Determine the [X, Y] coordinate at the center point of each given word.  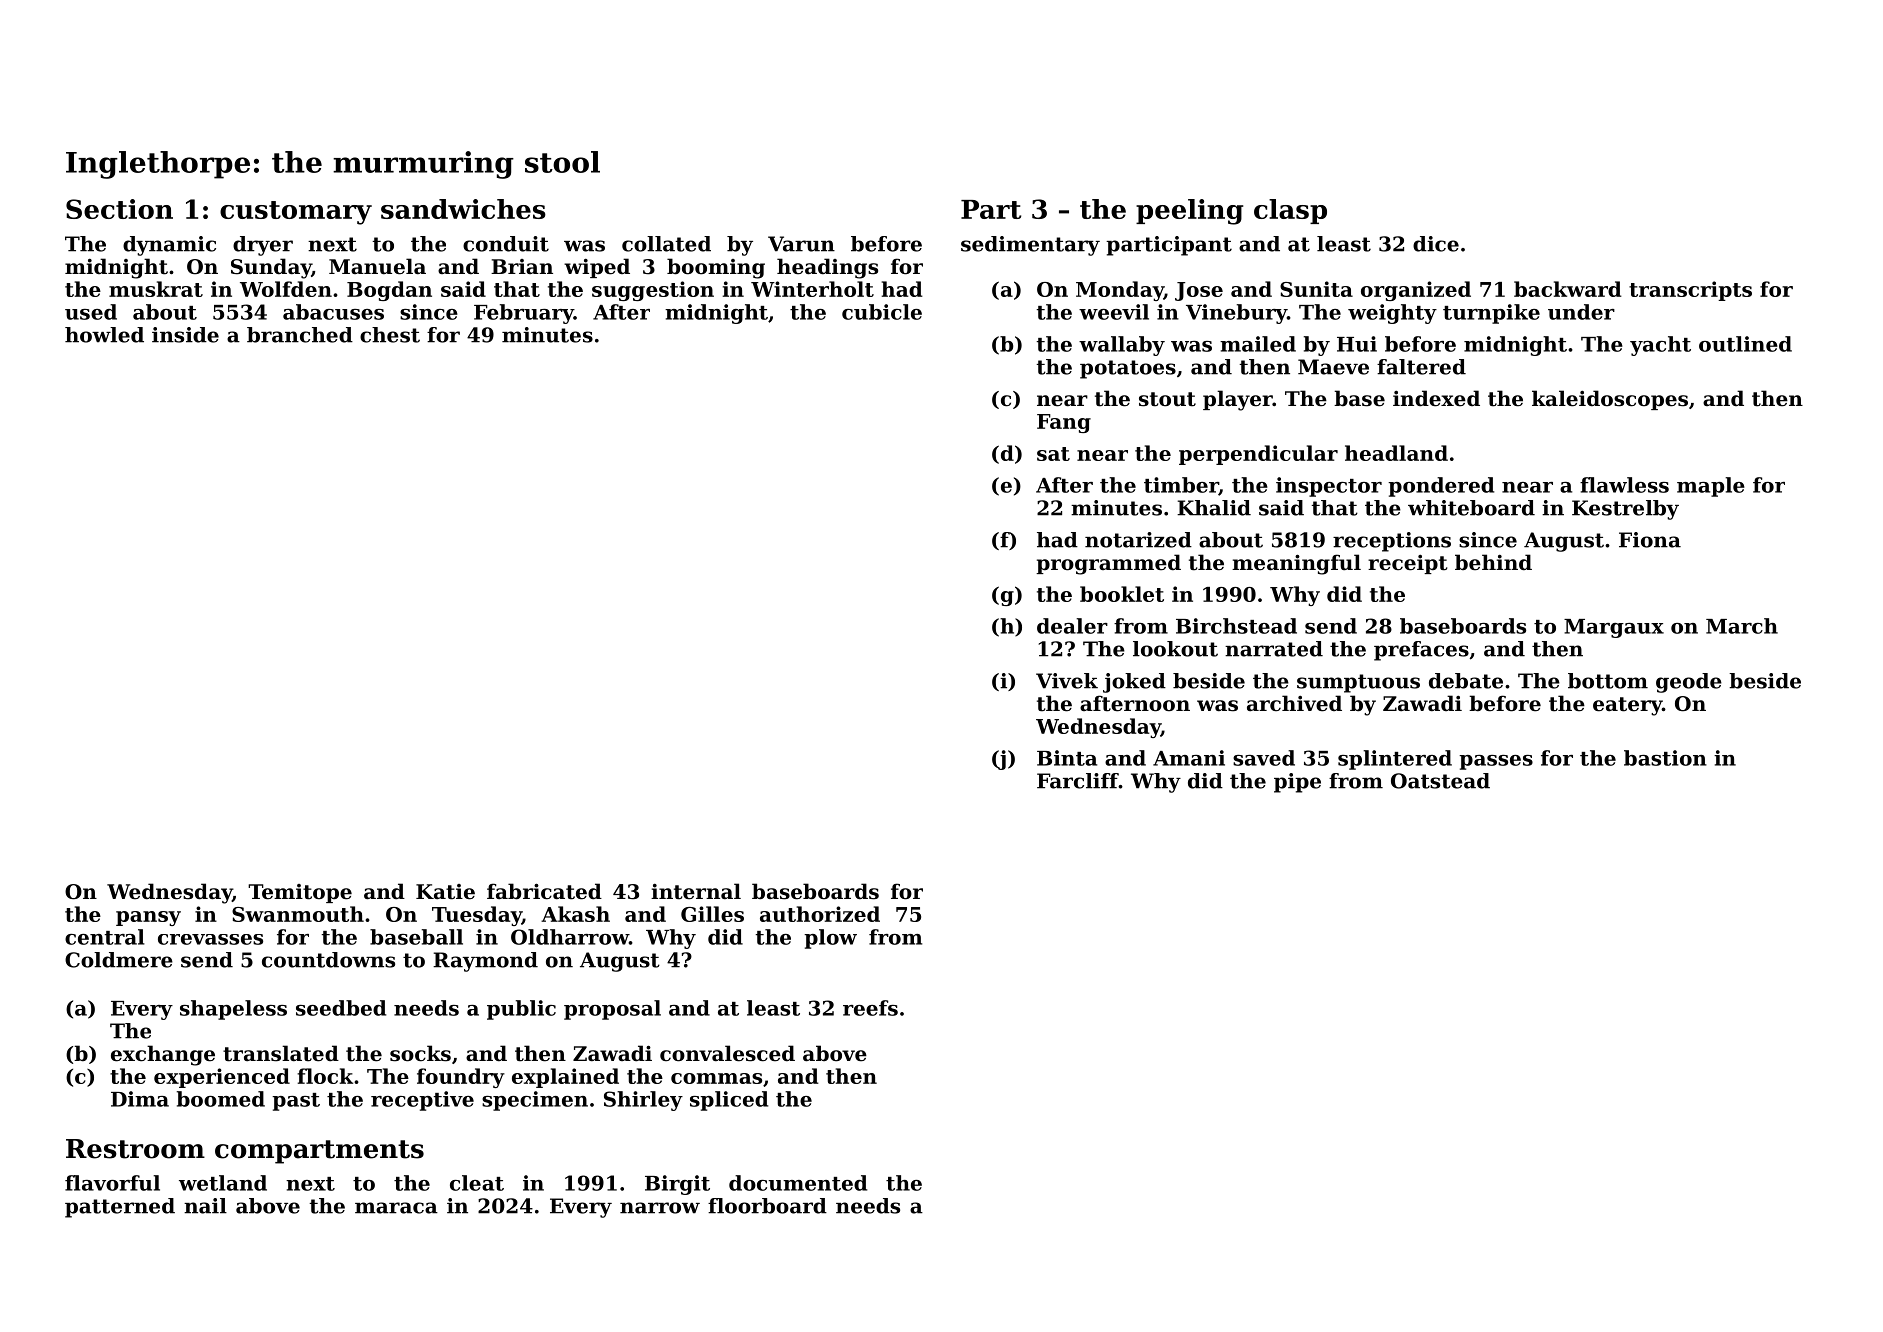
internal [696, 891]
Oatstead [1440, 781]
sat [1053, 454]
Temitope [300, 893]
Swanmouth [298, 914]
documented [798, 1183]
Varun [801, 244]
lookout [1175, 649]
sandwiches [463, 209]
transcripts [1690, 291]
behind [1493, 562]
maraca [396, 1208]
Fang [1064, 423]
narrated [1274, 649]
